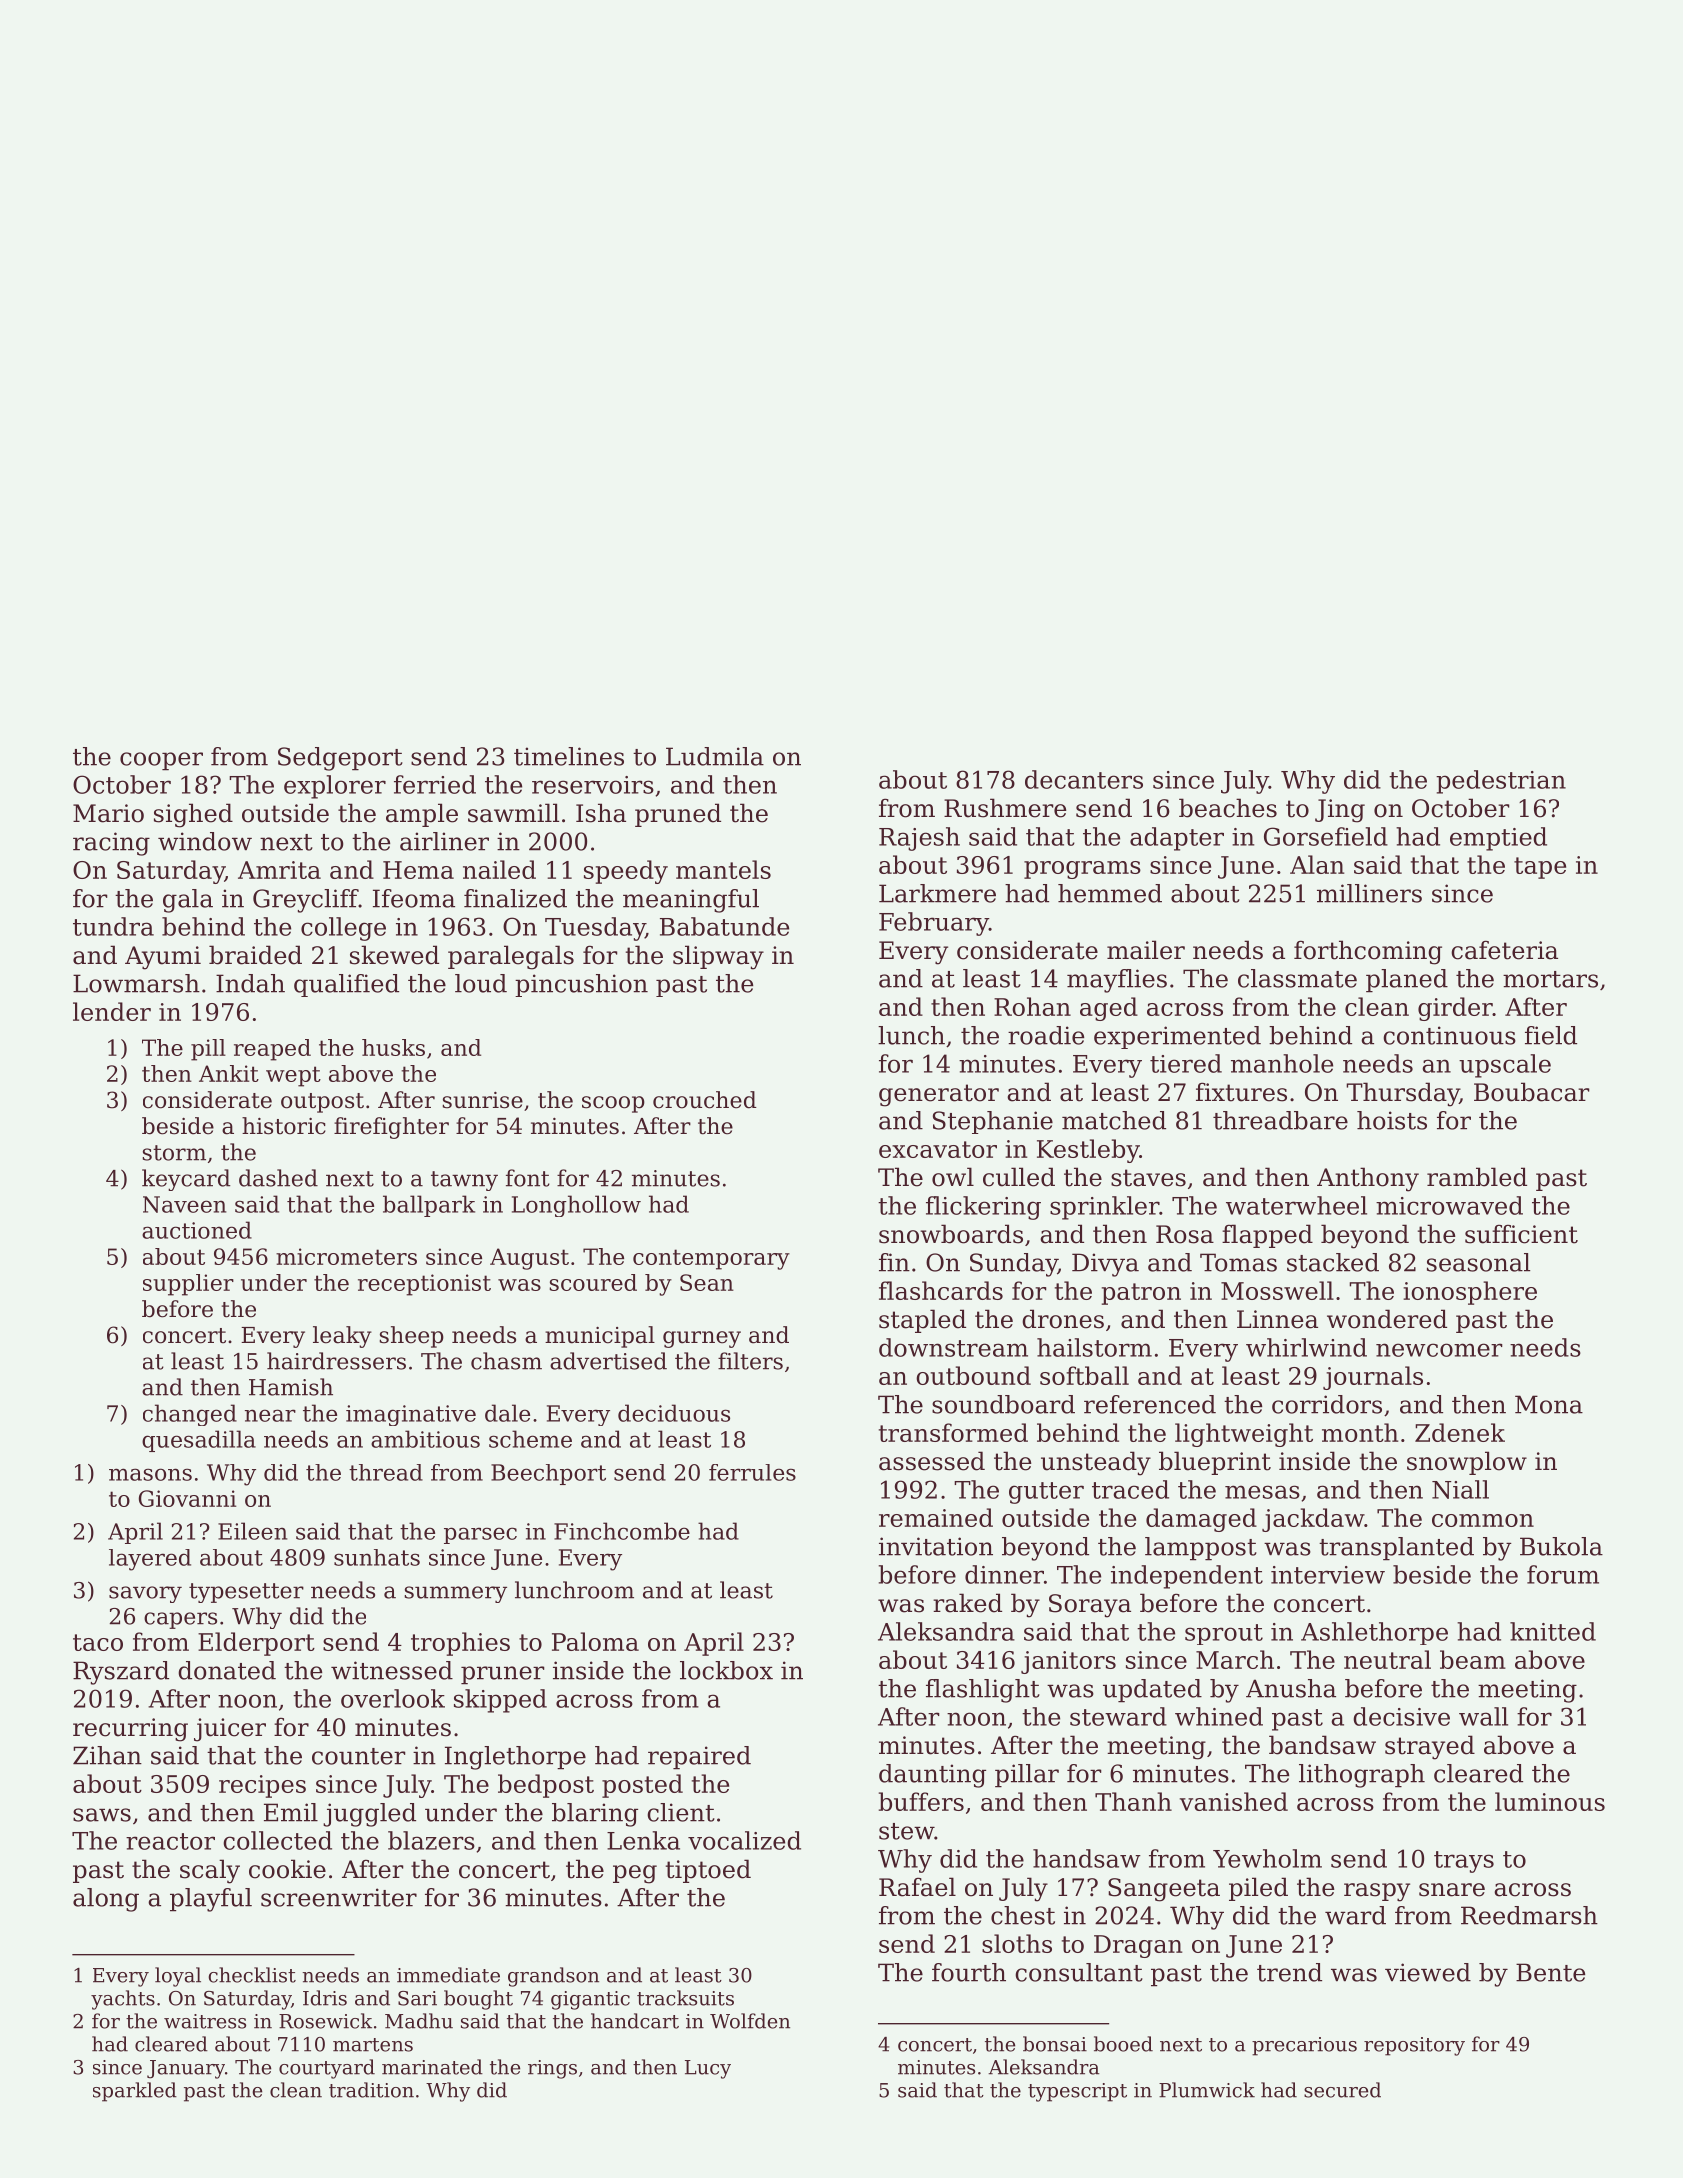  I want to click on rambled, so click(1477, 1177).
